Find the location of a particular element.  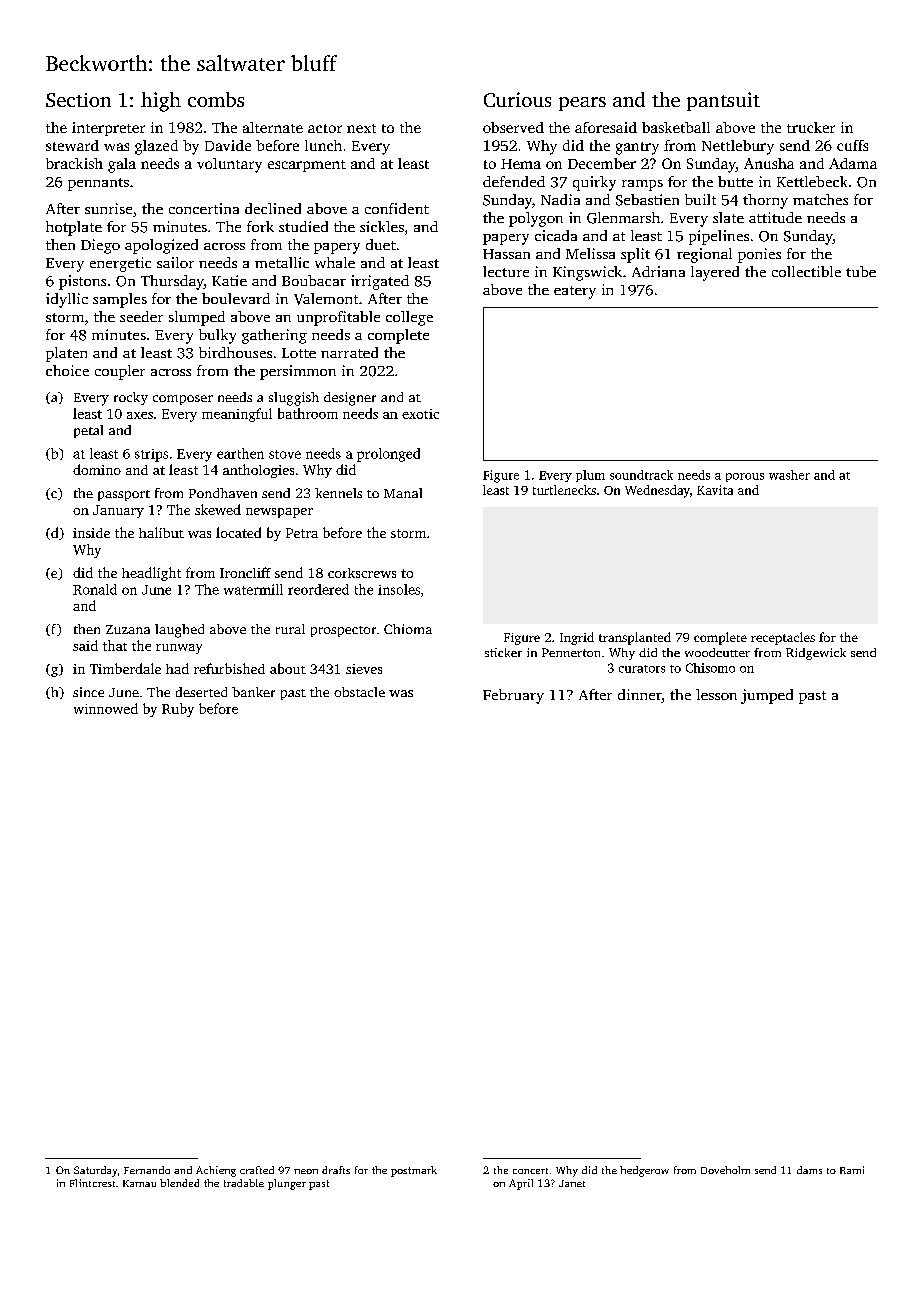

Flintcrest is located at coordinates (92, 1183).
